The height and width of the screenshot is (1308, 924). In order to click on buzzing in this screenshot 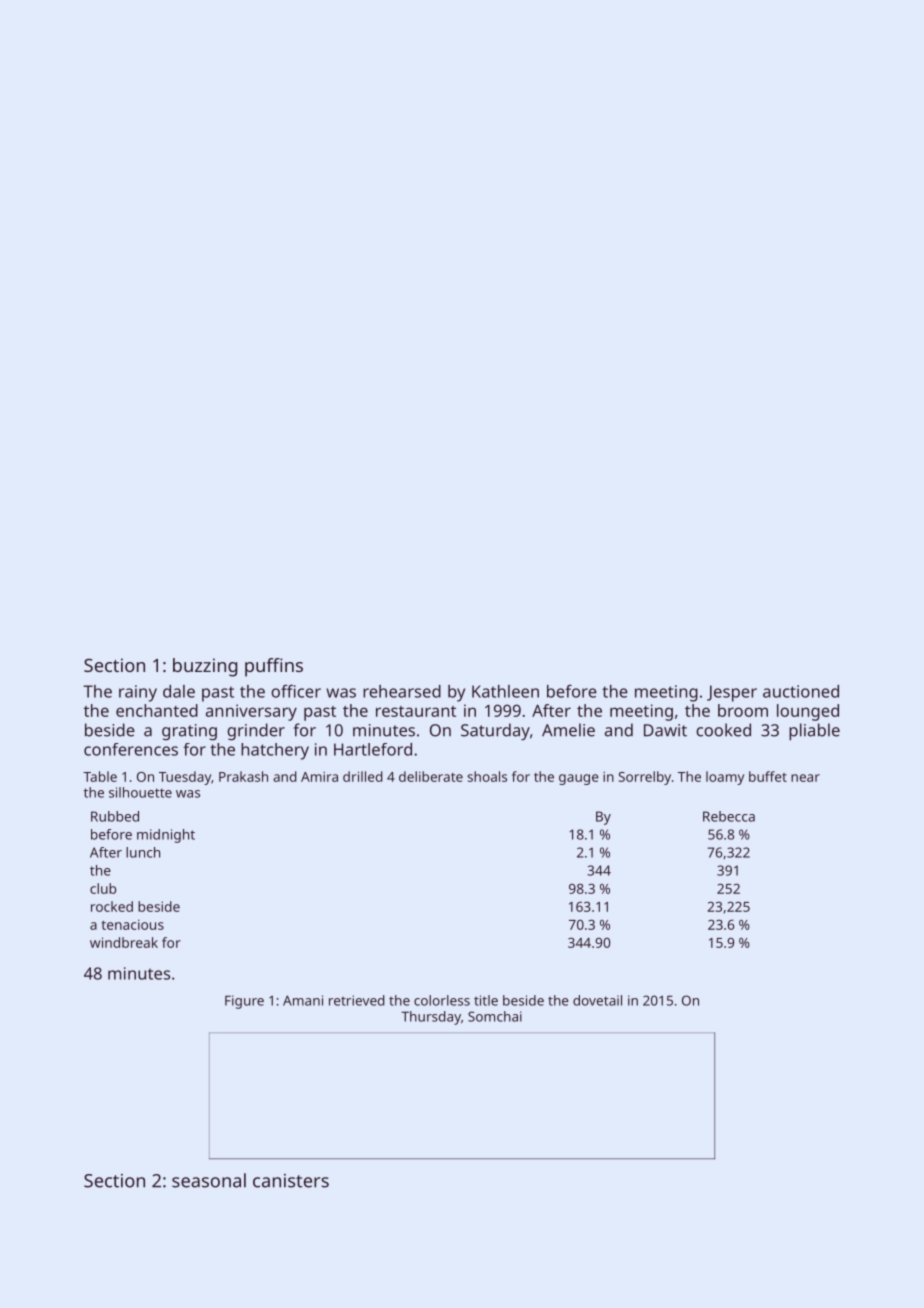, I will do `click(205, 667)`.
